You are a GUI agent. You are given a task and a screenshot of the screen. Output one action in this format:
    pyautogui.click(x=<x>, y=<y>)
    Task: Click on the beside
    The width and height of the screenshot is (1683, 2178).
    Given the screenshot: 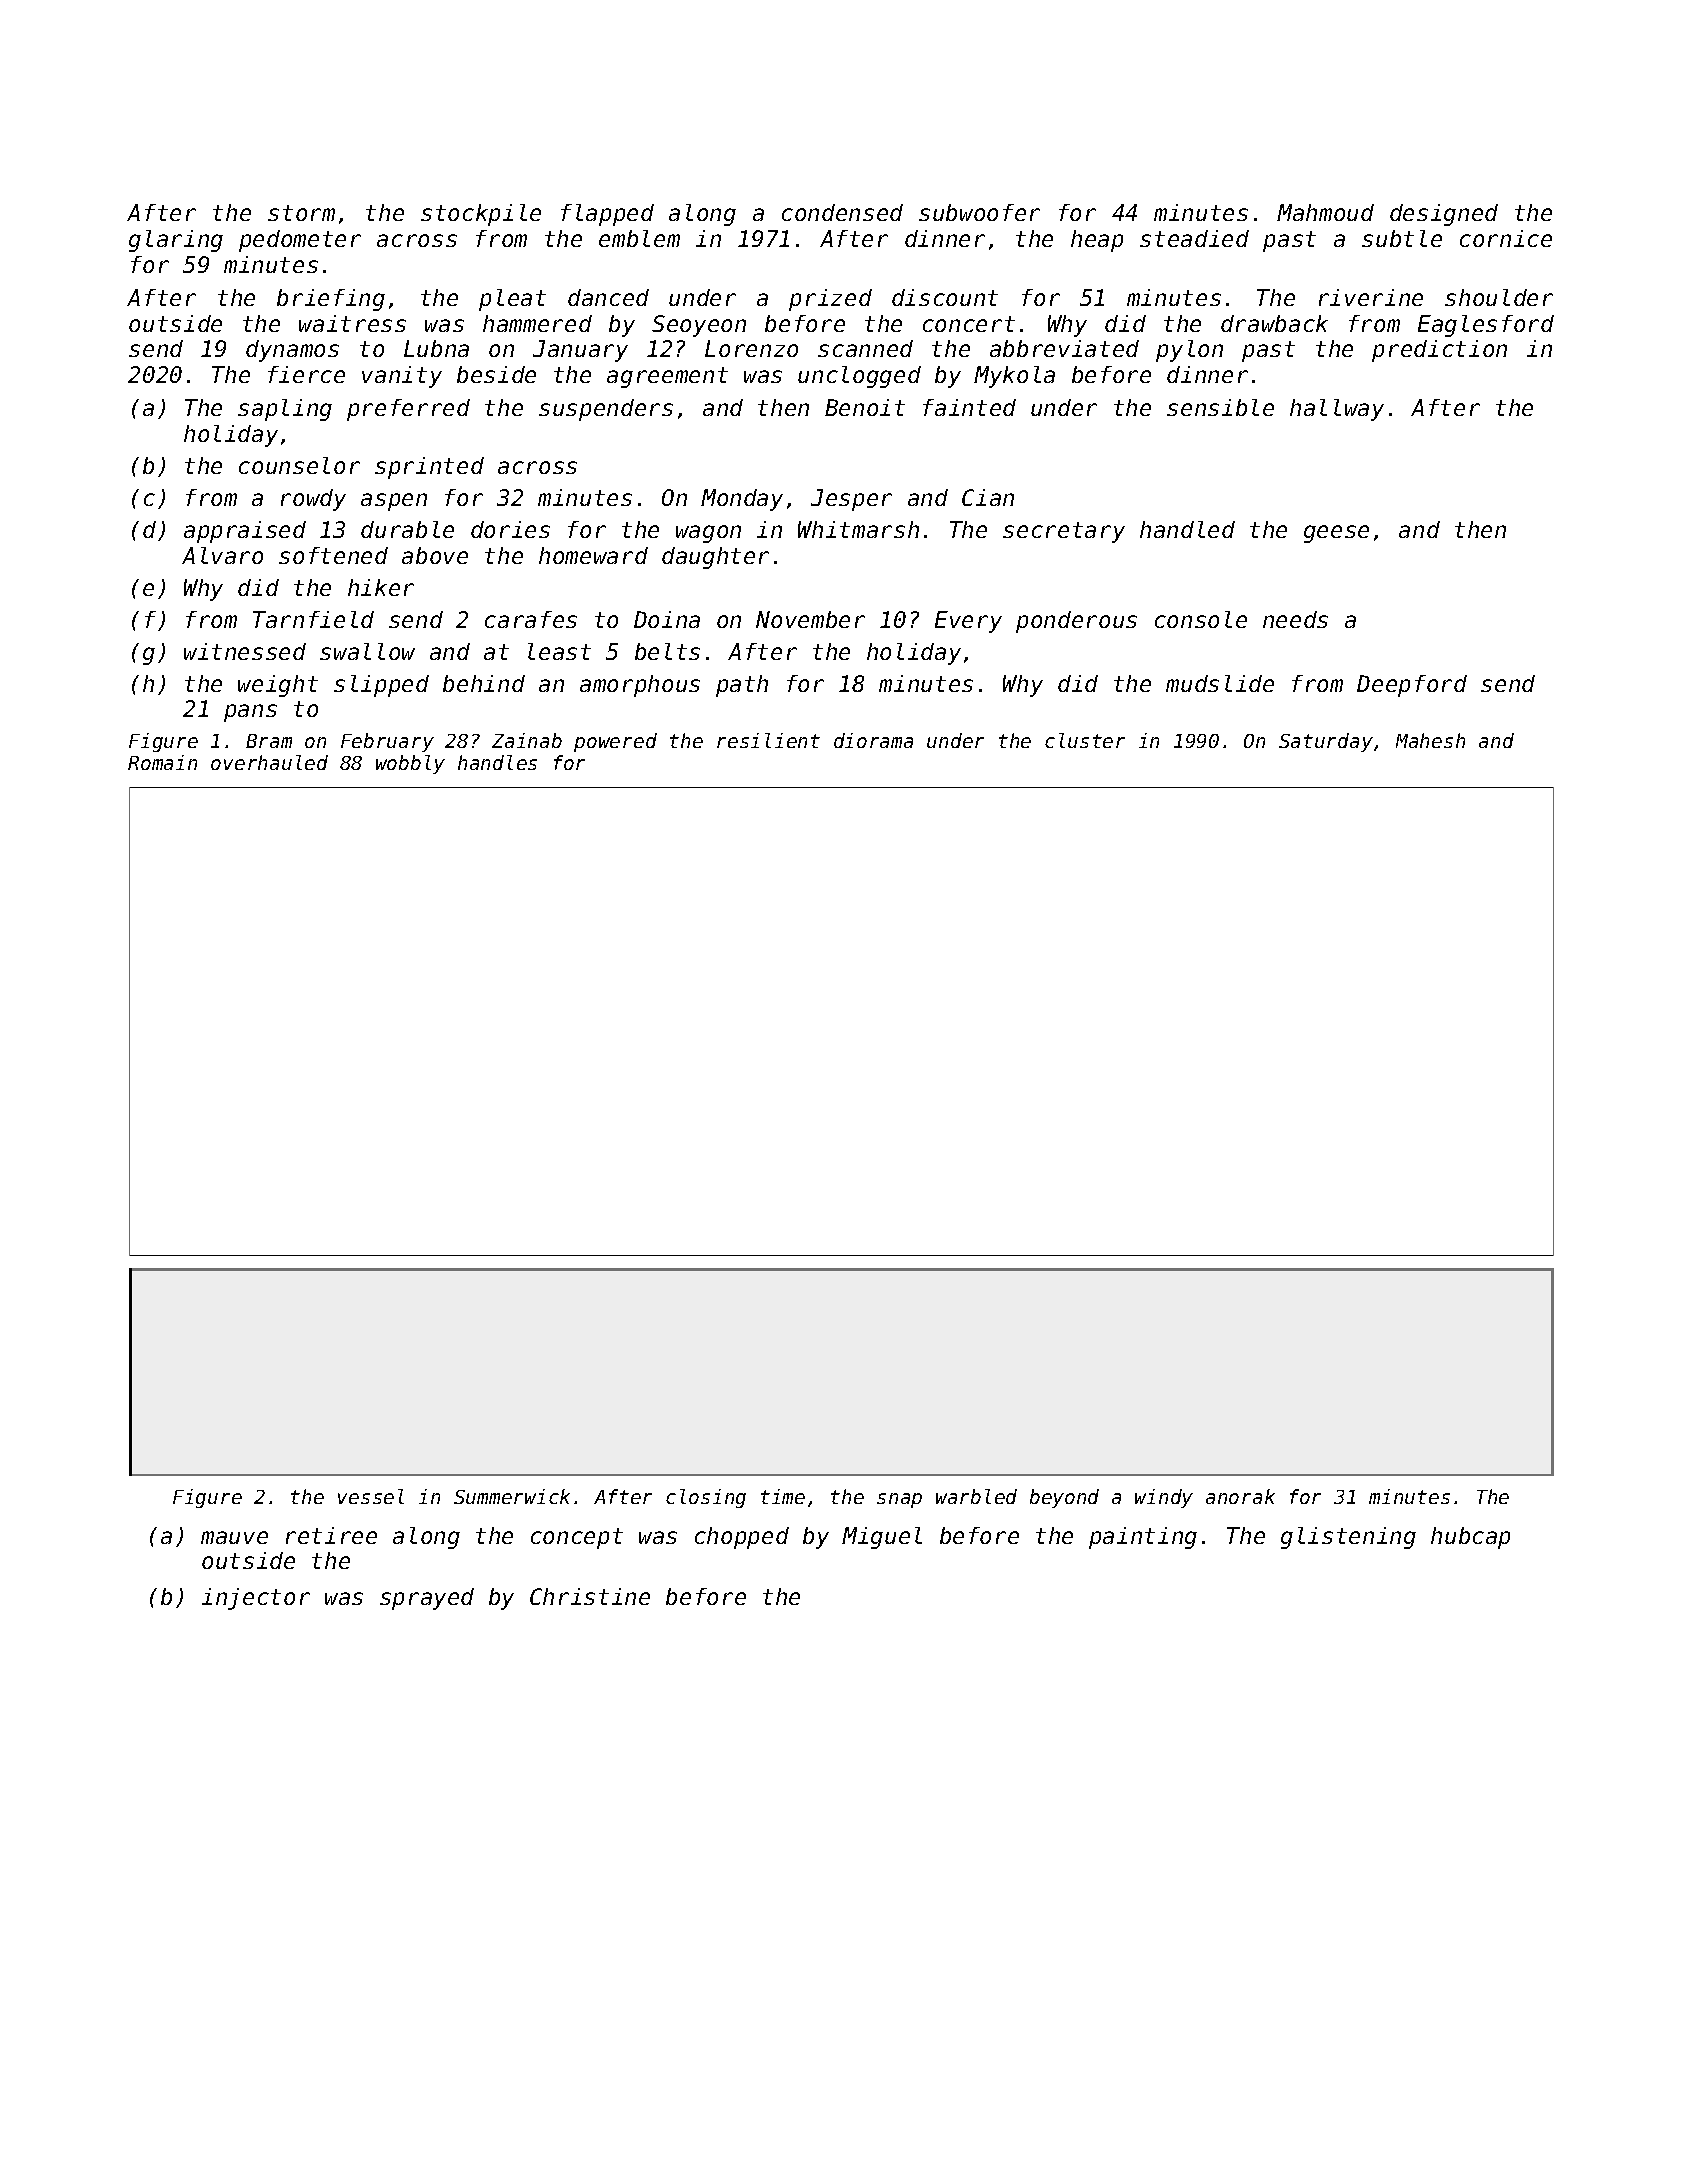 What is the action you would take?
    pyautogui.click(x=496, y=374)
